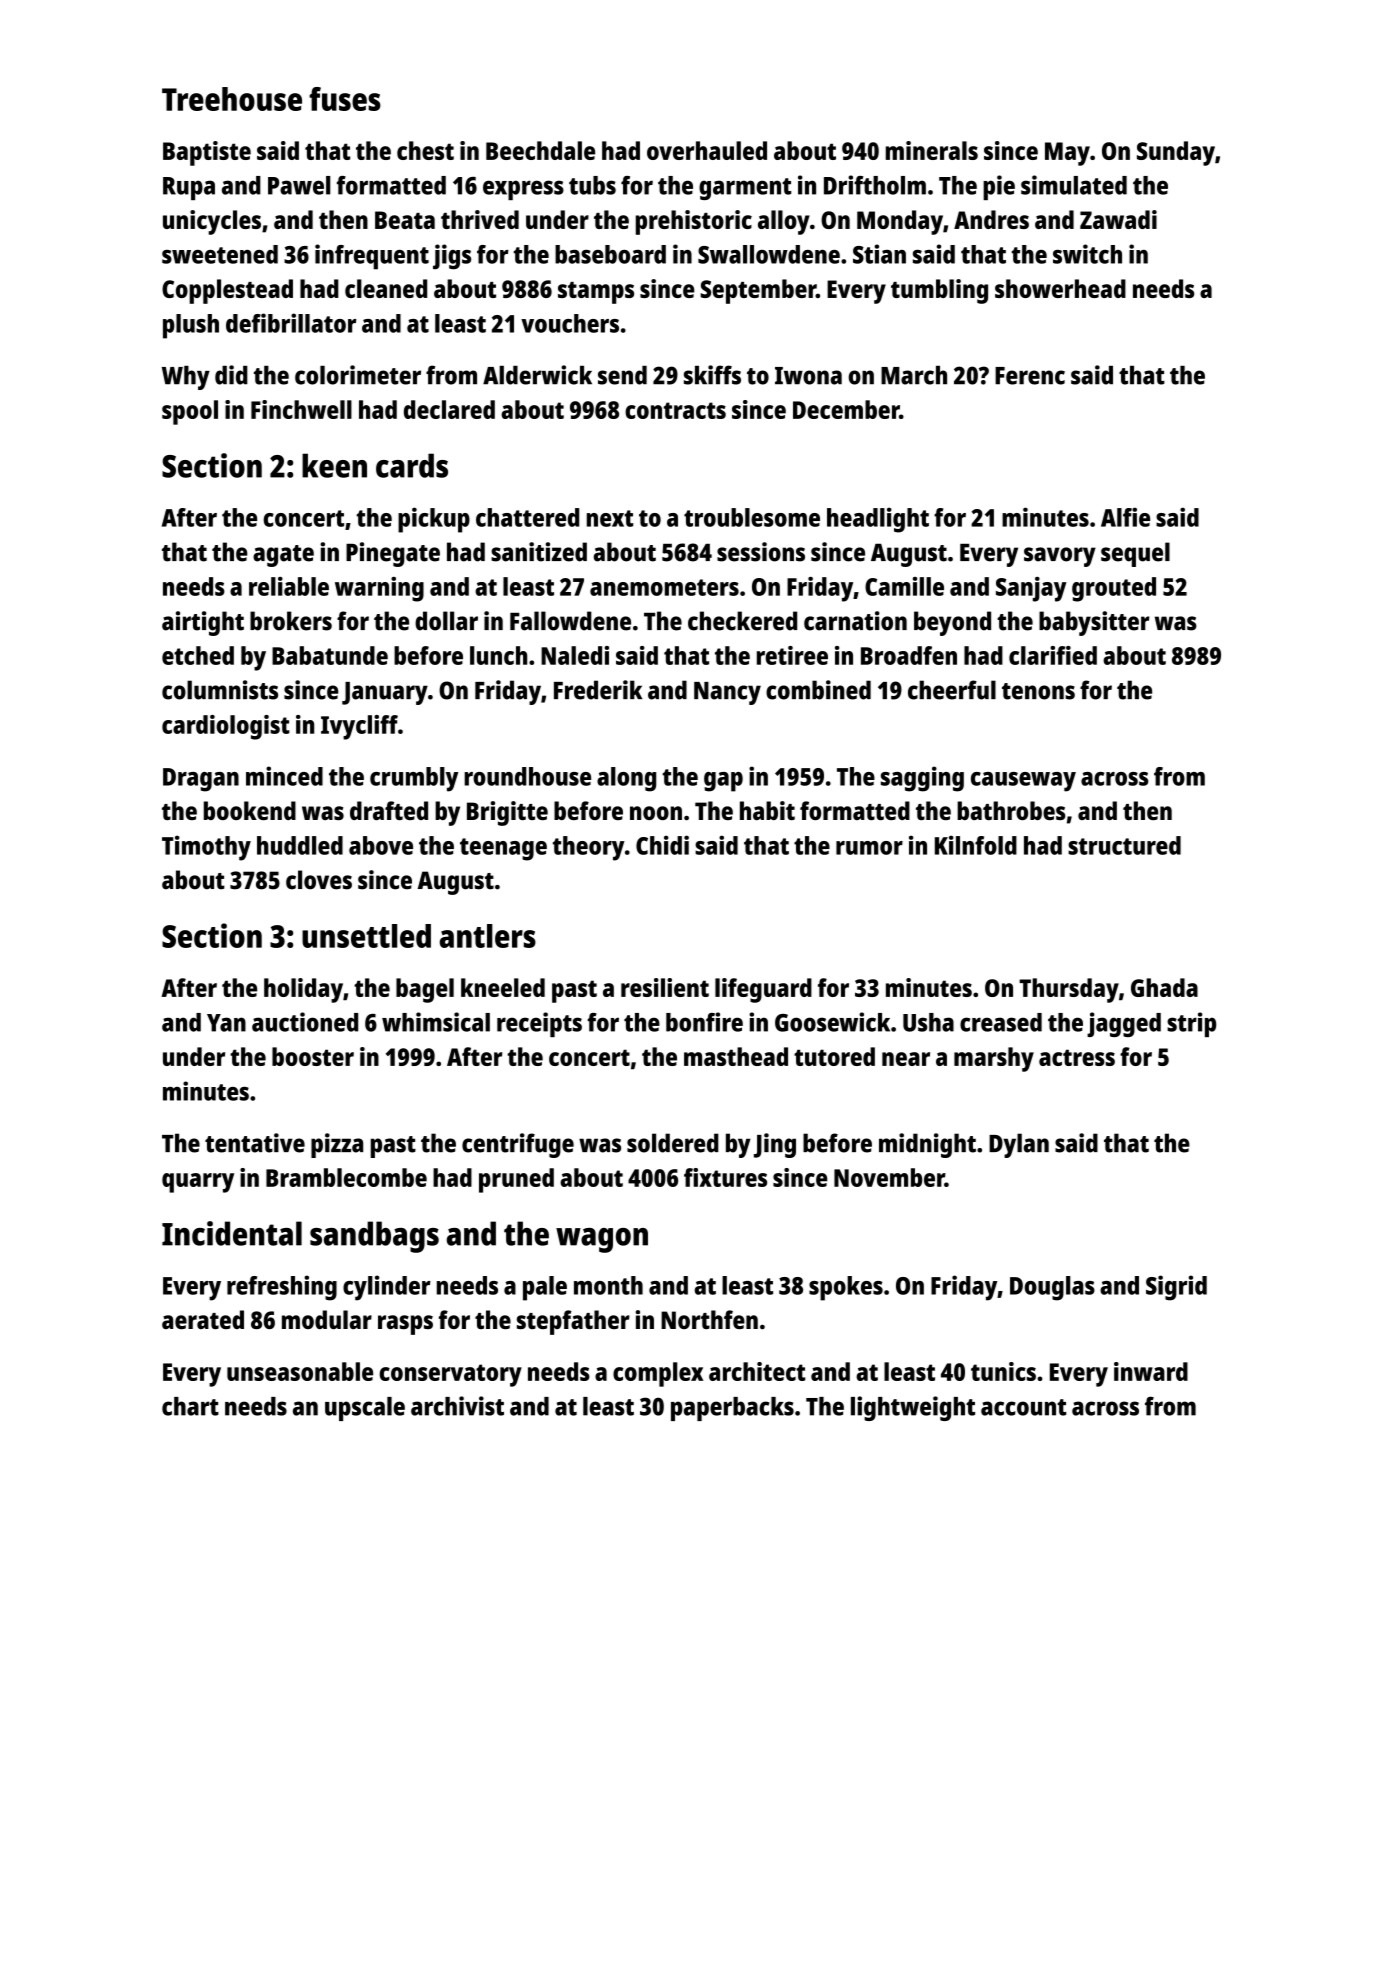  I want to click on Sanjay, so click(1031, 589).
